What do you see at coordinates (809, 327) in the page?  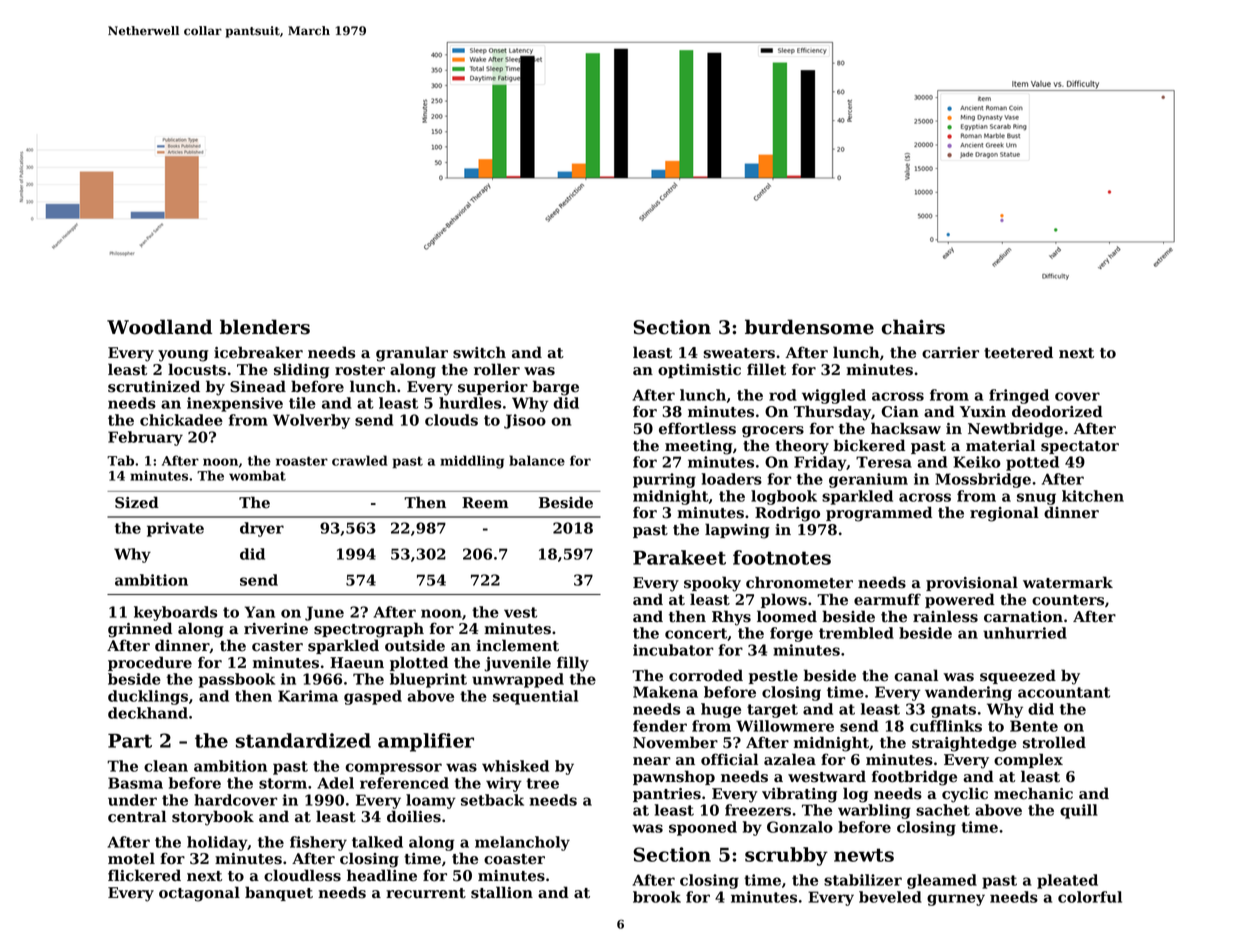 I see `burdensome` at bounding box center [809, 327].
